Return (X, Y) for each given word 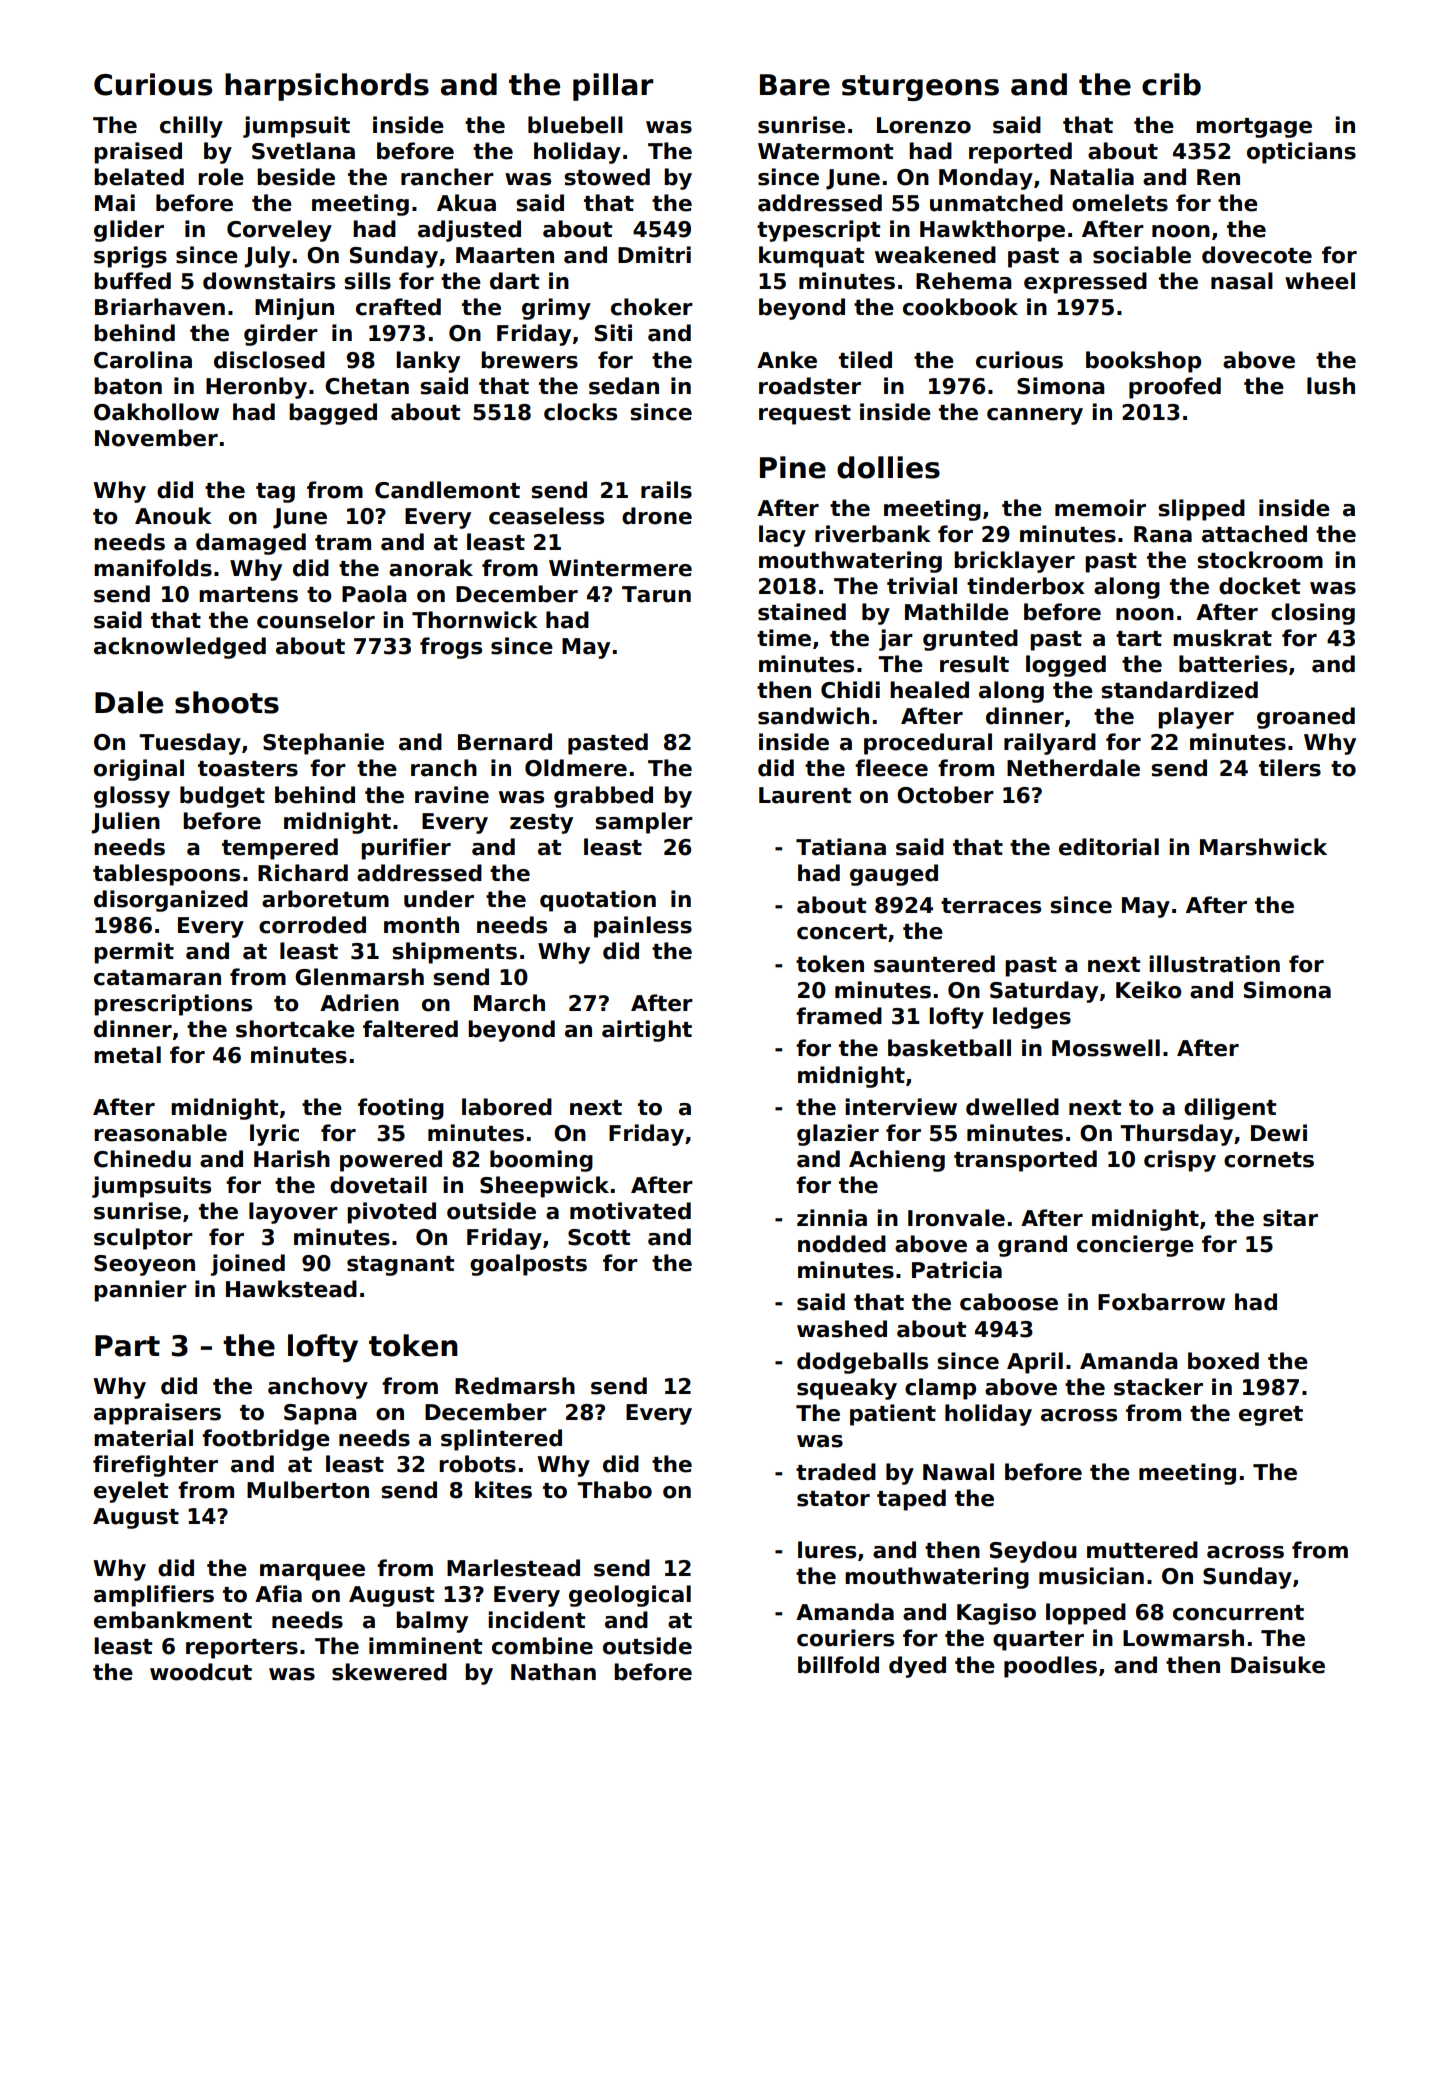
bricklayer (1014, 562)
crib (1171, 84)
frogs (451, 648)
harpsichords (327, 87)
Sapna (320, 1414)
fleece (891, 768)
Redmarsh (515, 1386)
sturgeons (920, 88)
